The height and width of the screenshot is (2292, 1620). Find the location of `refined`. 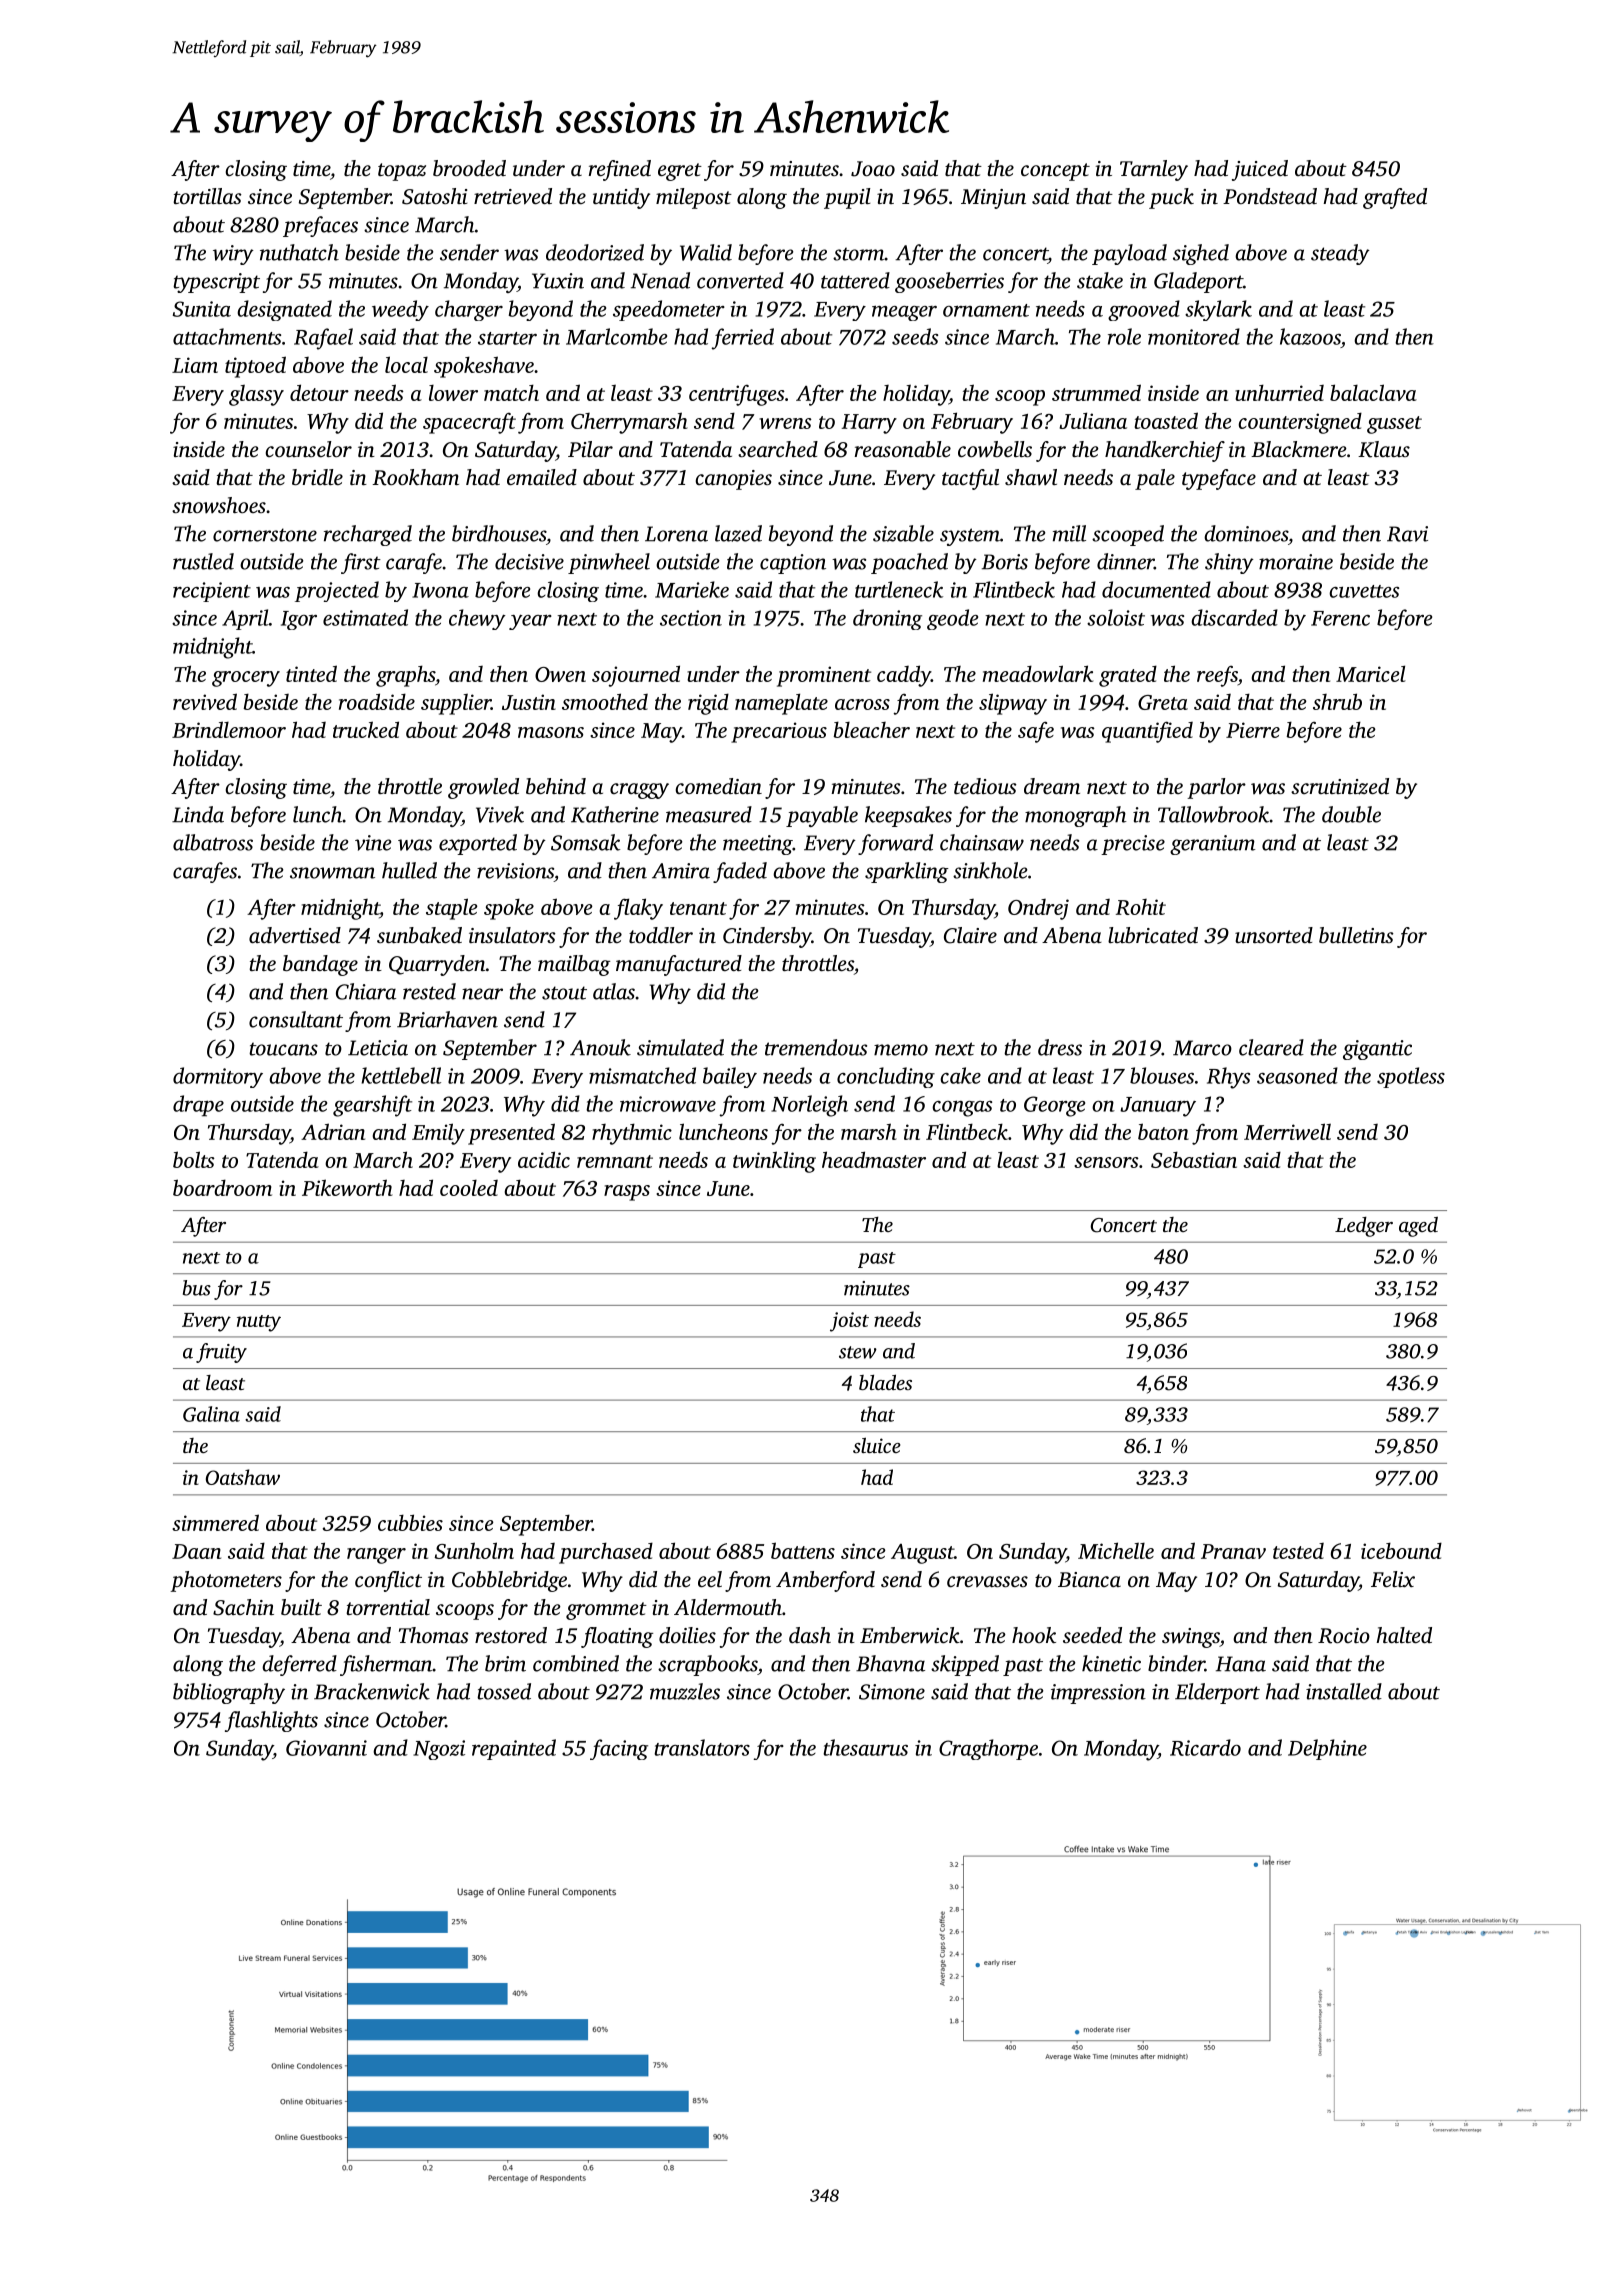

refined is located at coordinates (620, 170).
